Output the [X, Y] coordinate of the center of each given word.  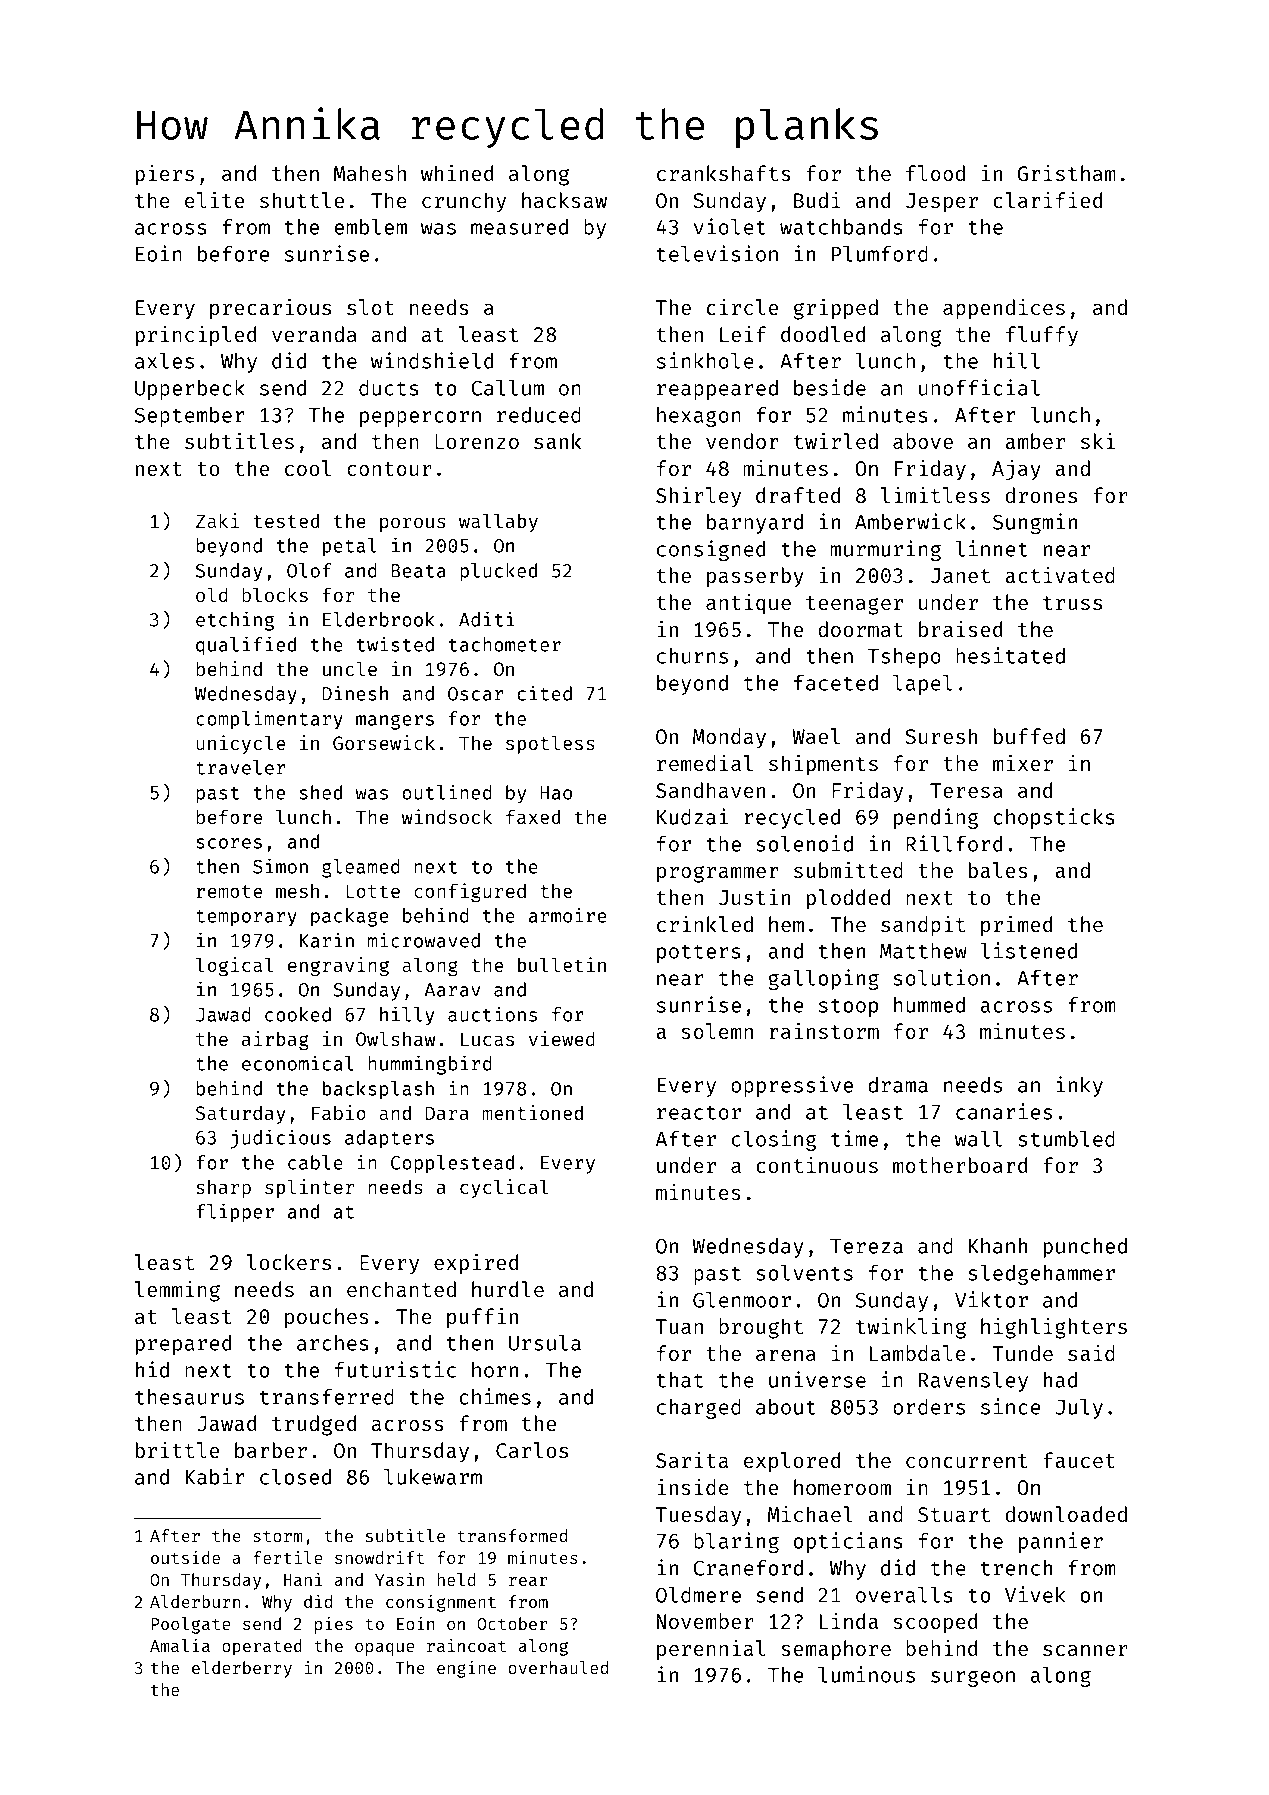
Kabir [215, 1476]
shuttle [302, 200]
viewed [562, 1038]
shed [320, 792]
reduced [539, 415]
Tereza [866, 1246]
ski [1098, 441]
